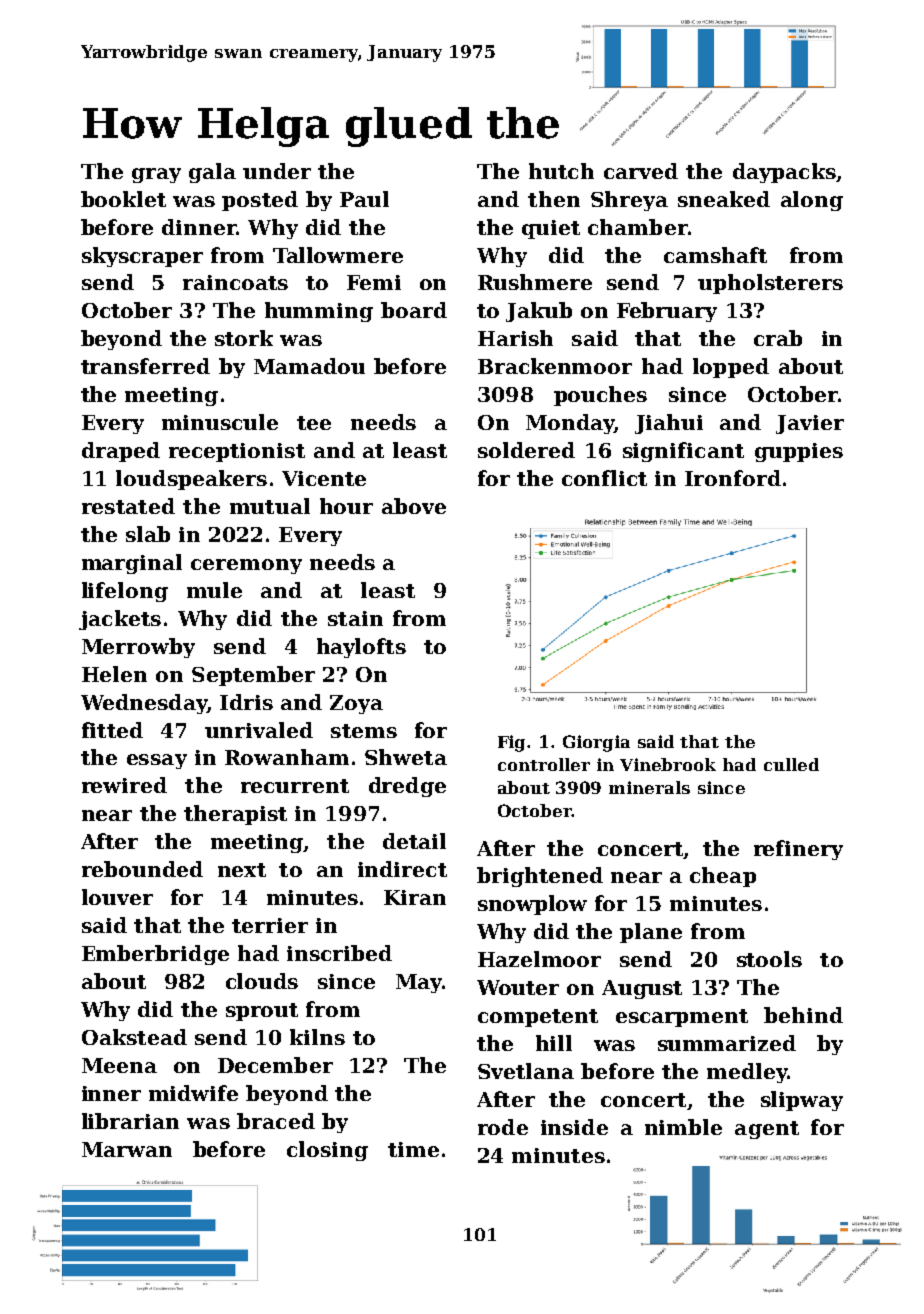 This page has height=1314, width=924. I want to click on Ironford, so click(733, 478).
